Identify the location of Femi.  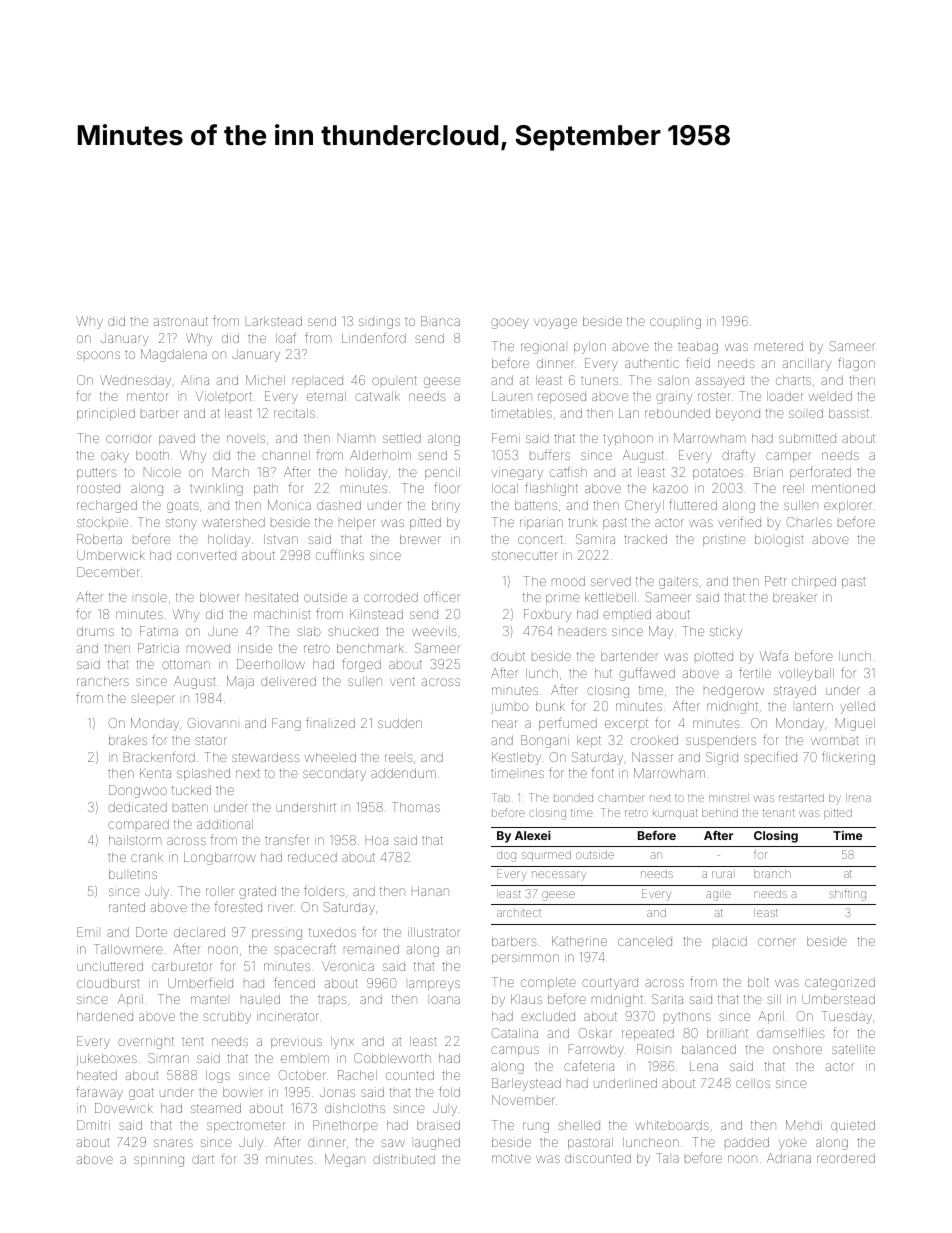
(506, 438).
